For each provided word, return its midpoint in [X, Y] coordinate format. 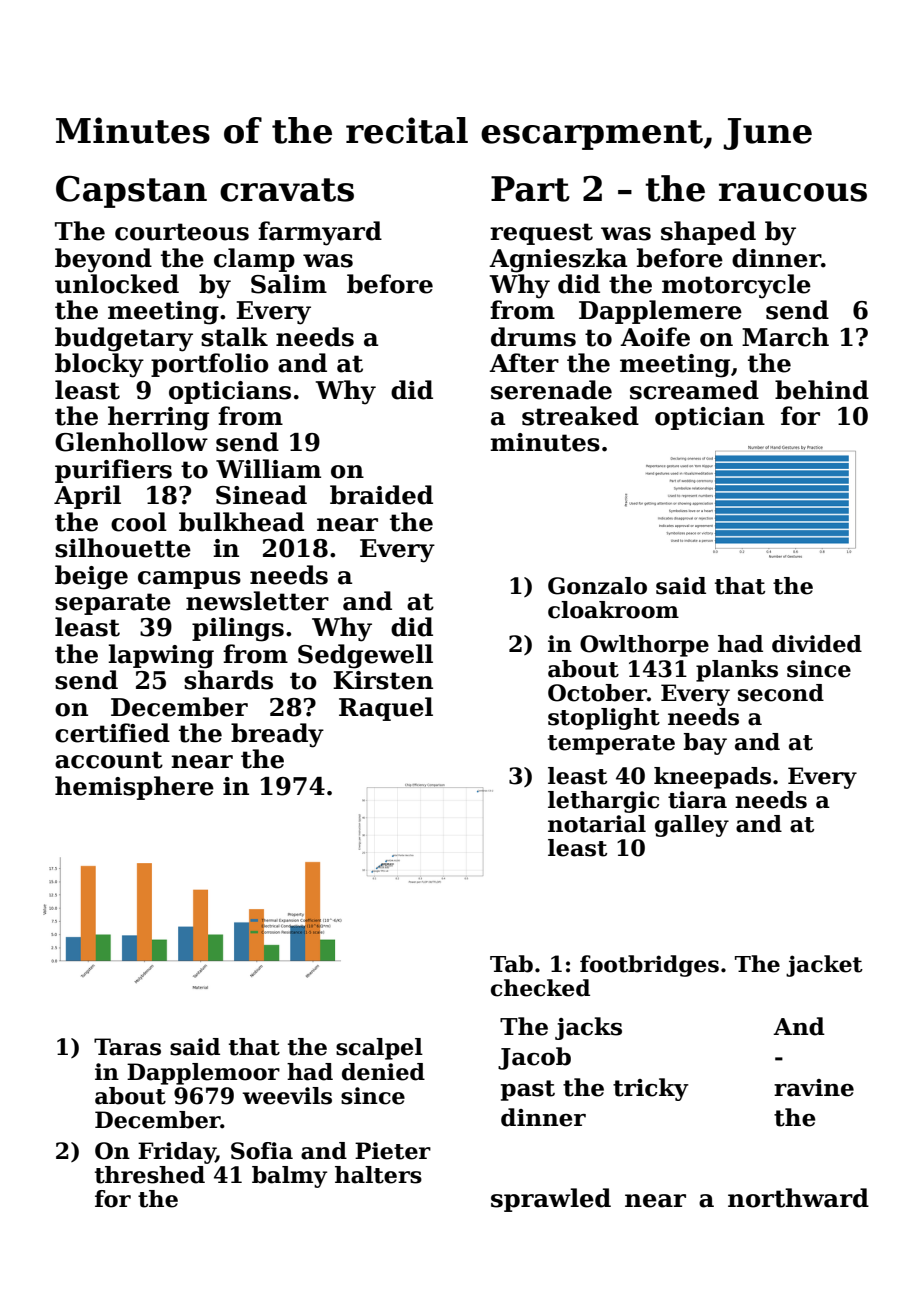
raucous [793, 192]
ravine [814, 1088]
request [541, 234]
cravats [287, 190]
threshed [150, 1175]
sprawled [551, 1200]
